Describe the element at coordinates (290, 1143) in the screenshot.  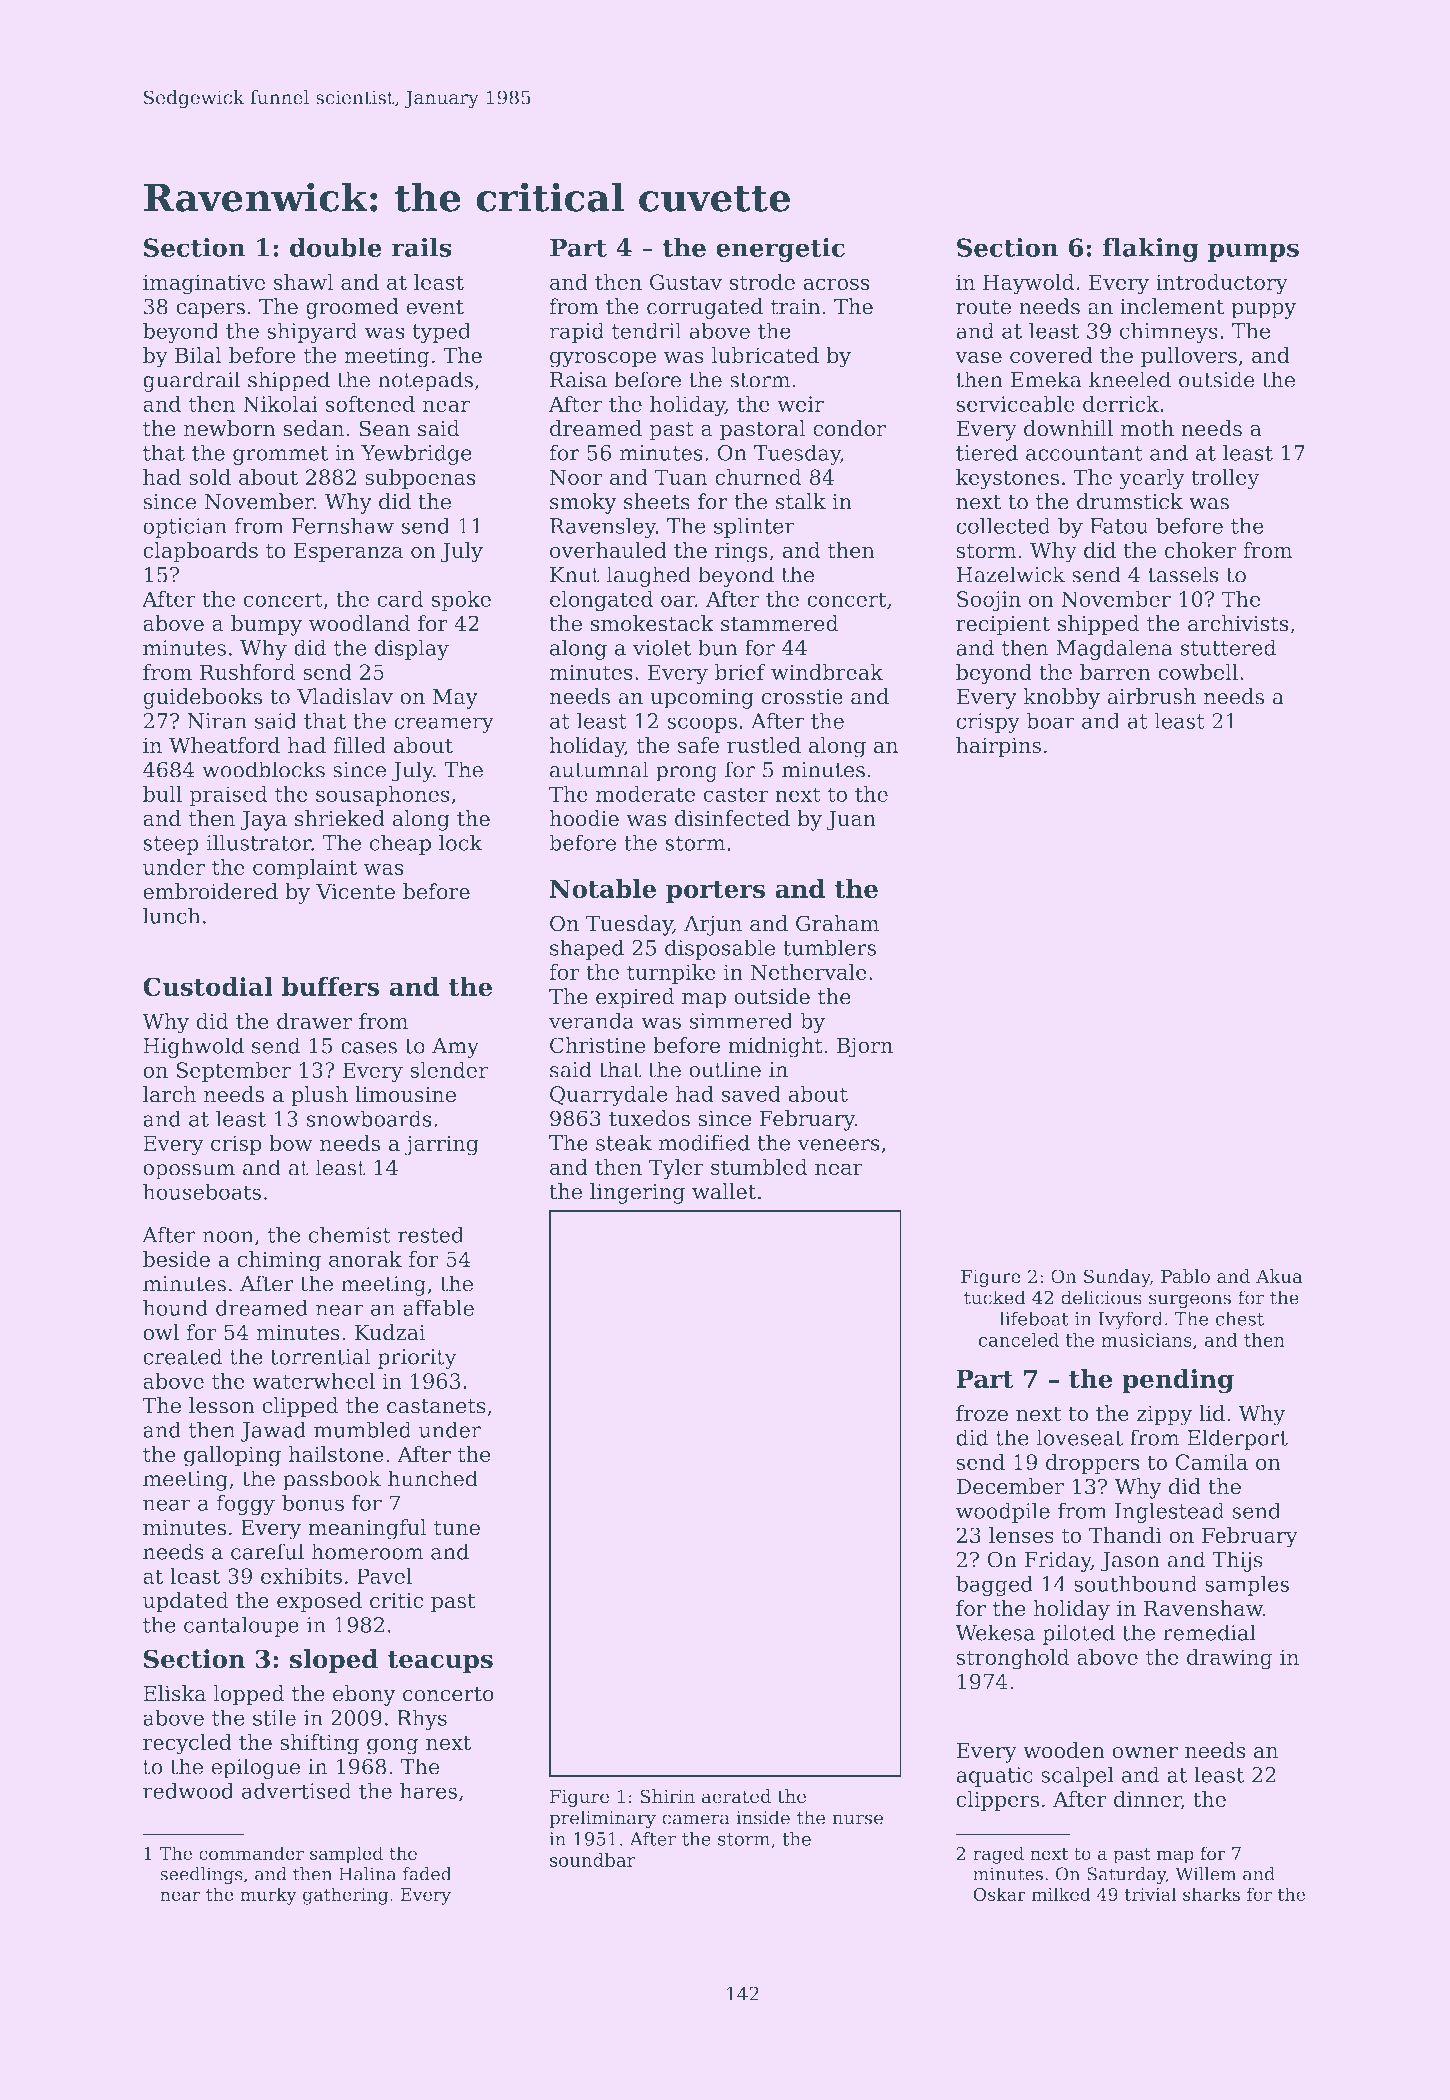
I see `bow` at that location.
